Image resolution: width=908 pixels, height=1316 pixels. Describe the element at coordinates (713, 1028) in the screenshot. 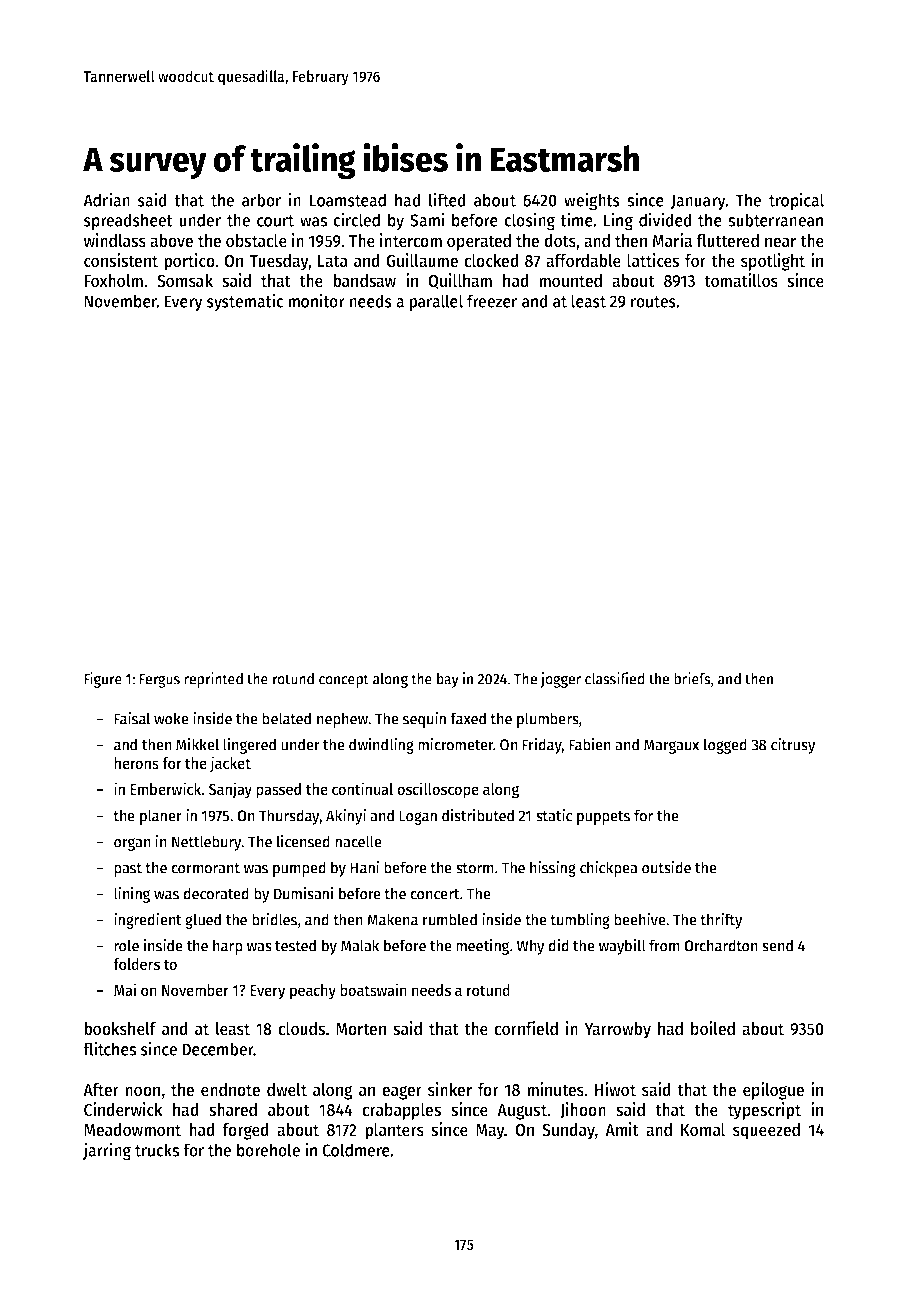

I see `boiled` at that location.
